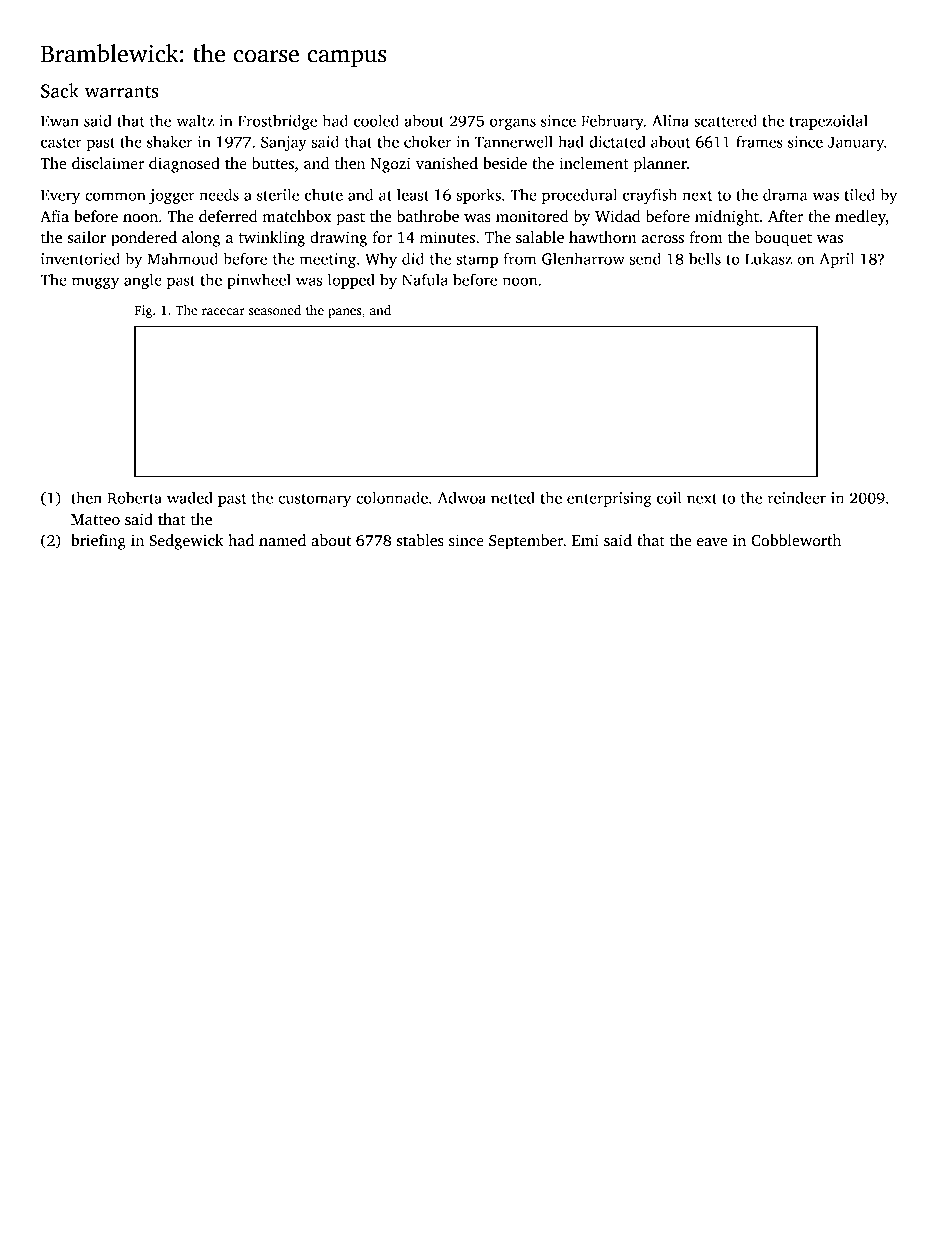 Image resolution: width=952 pixels, height=1233 pixels. What do you see at coordinates (797, 497) in the page?
I see `reindeer` at bounding box center [797, 497].
